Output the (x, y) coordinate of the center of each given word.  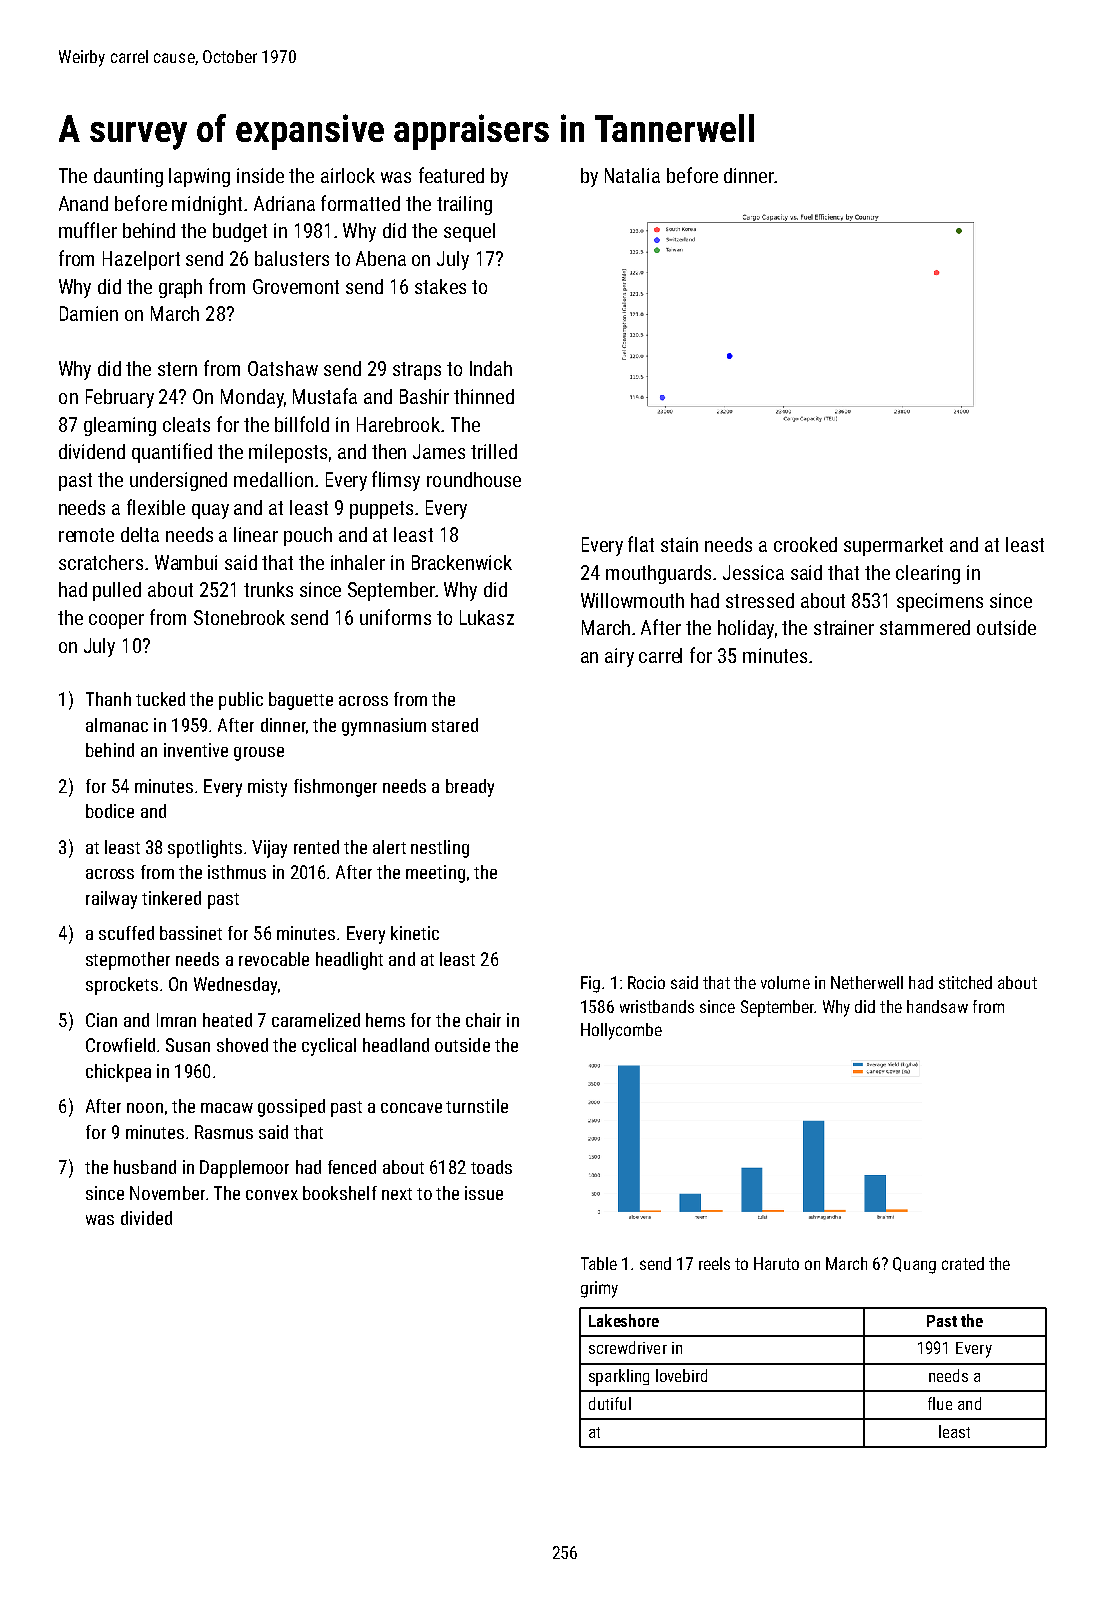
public (241, 701)
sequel (469, 232)
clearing (928, 574)
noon (145, 1108)
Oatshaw (283, 368)
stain (679, 544)
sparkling (619, 1377)
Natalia (632, 175)
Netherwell (867, 982)
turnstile (477, 1106)
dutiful (610, 1403)
